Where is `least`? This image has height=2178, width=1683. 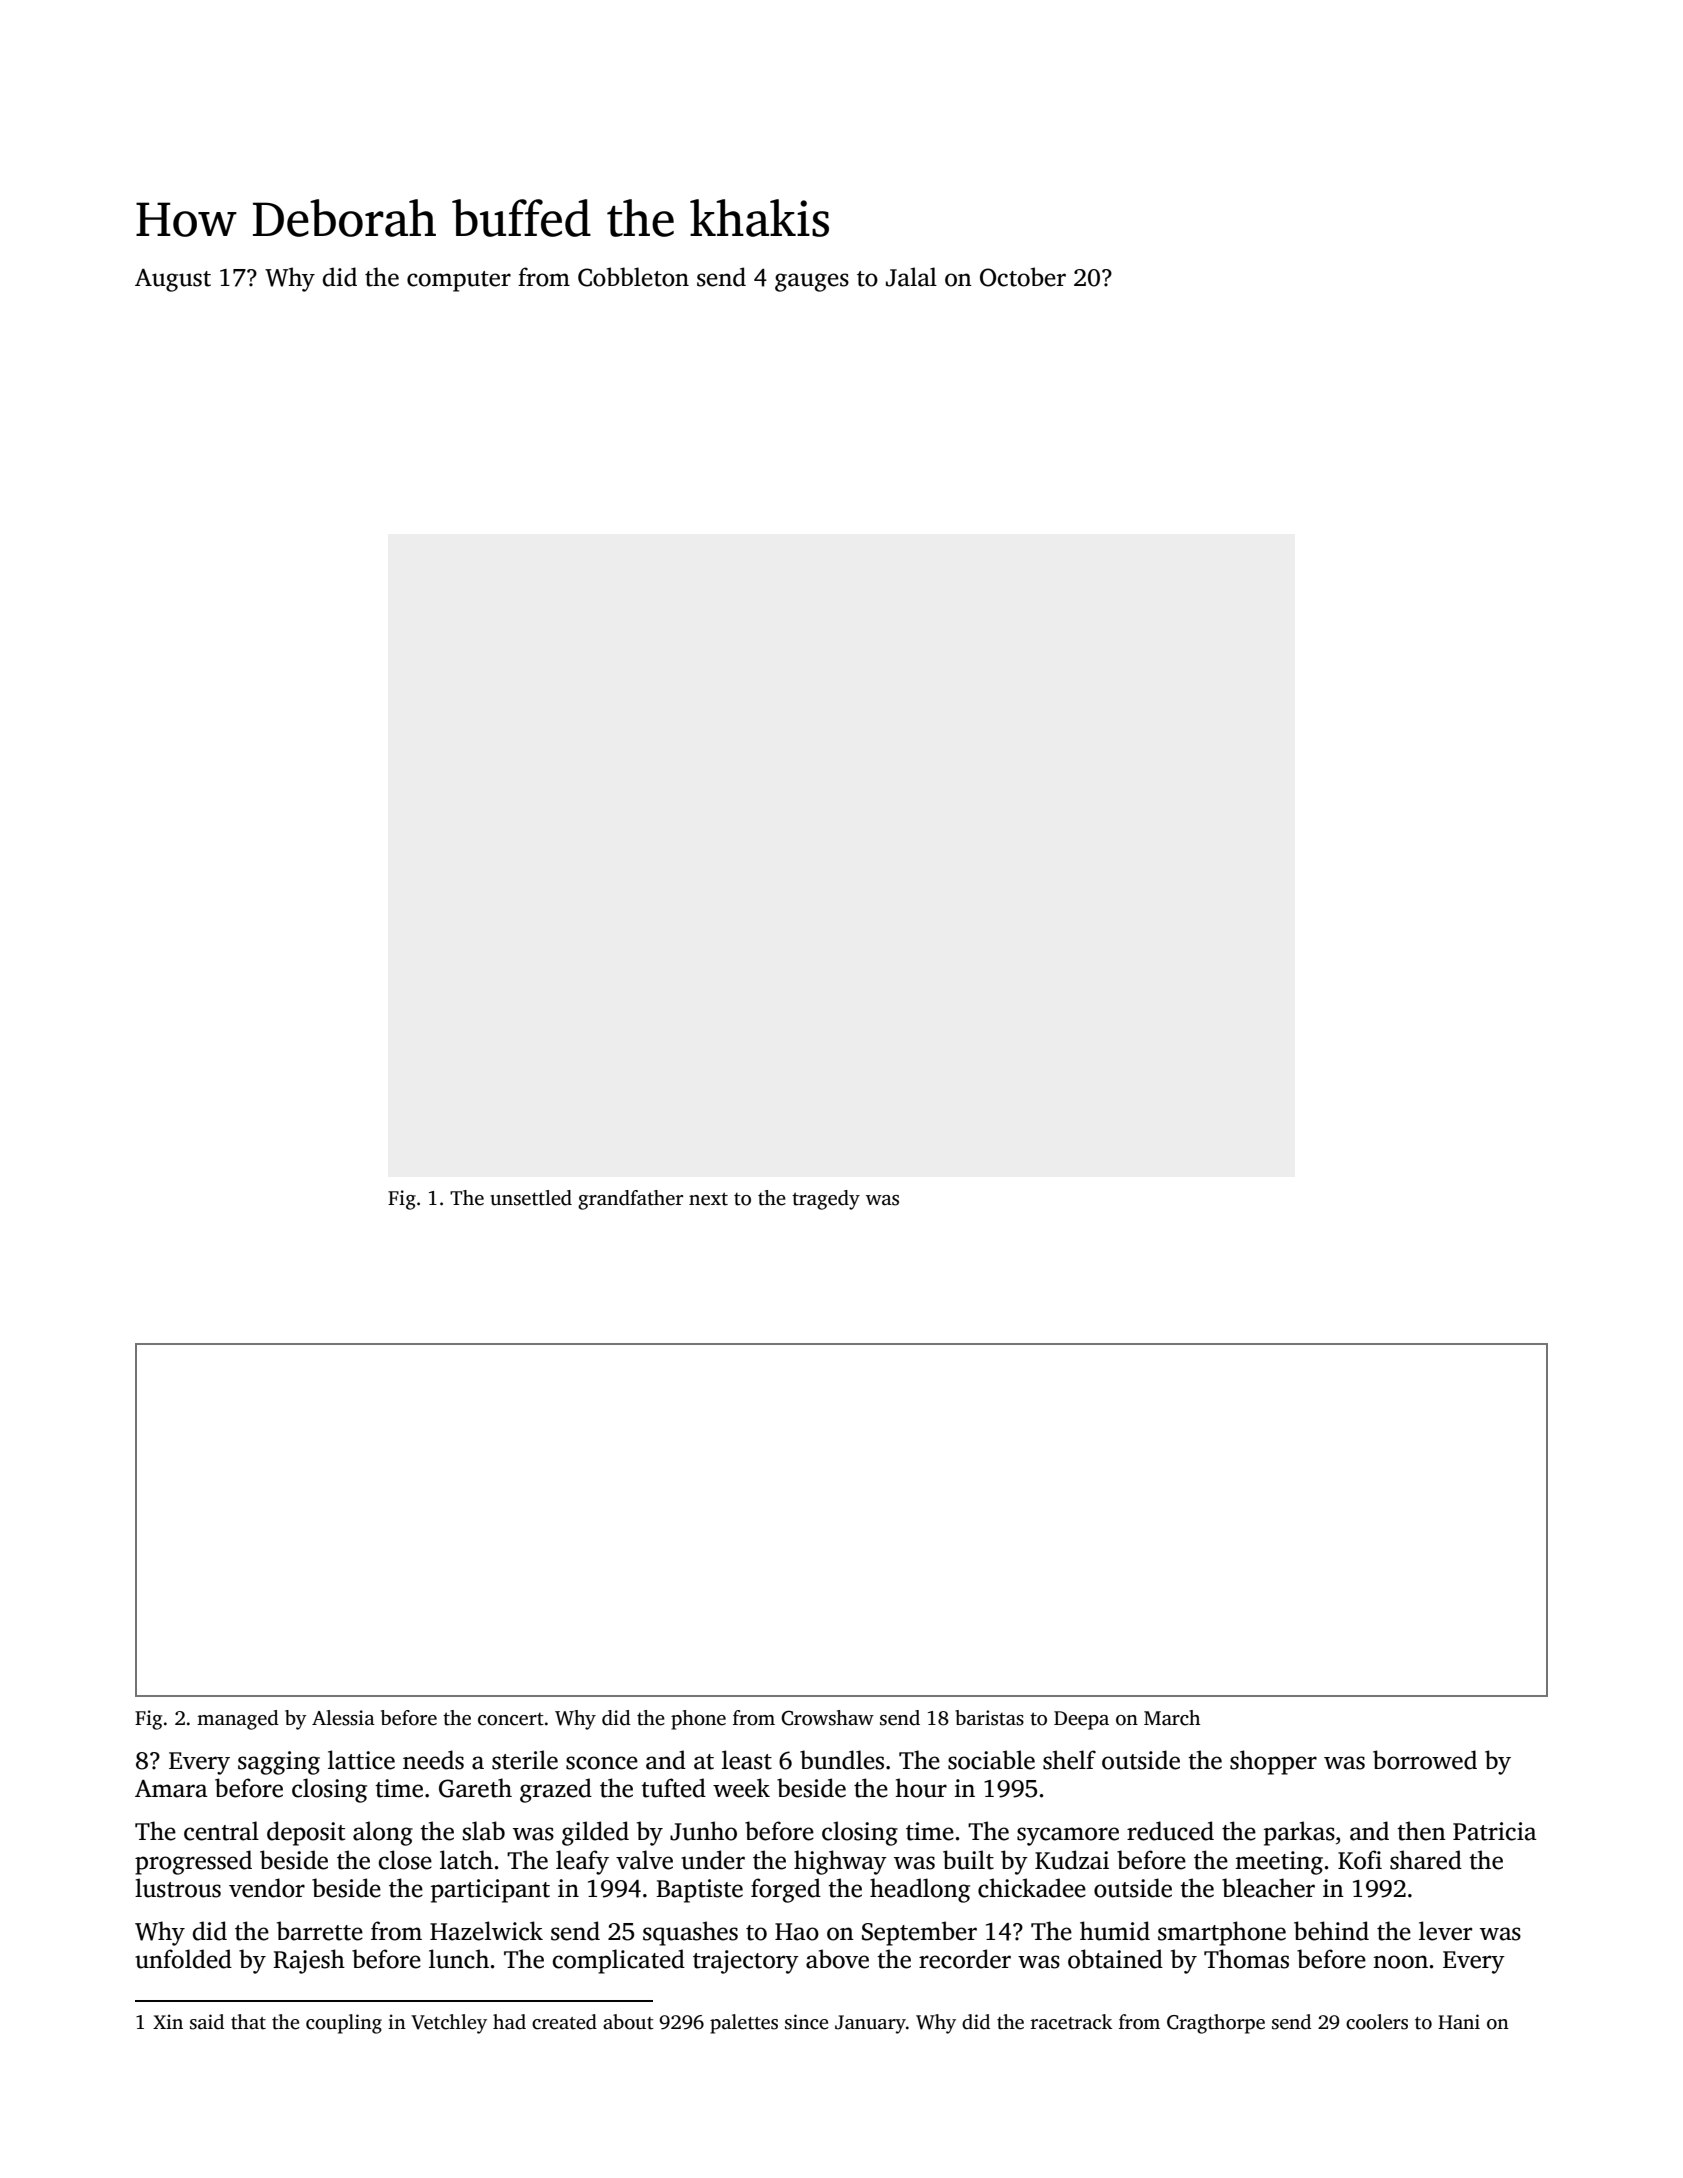
least is located at coordinates (747, 1760).
